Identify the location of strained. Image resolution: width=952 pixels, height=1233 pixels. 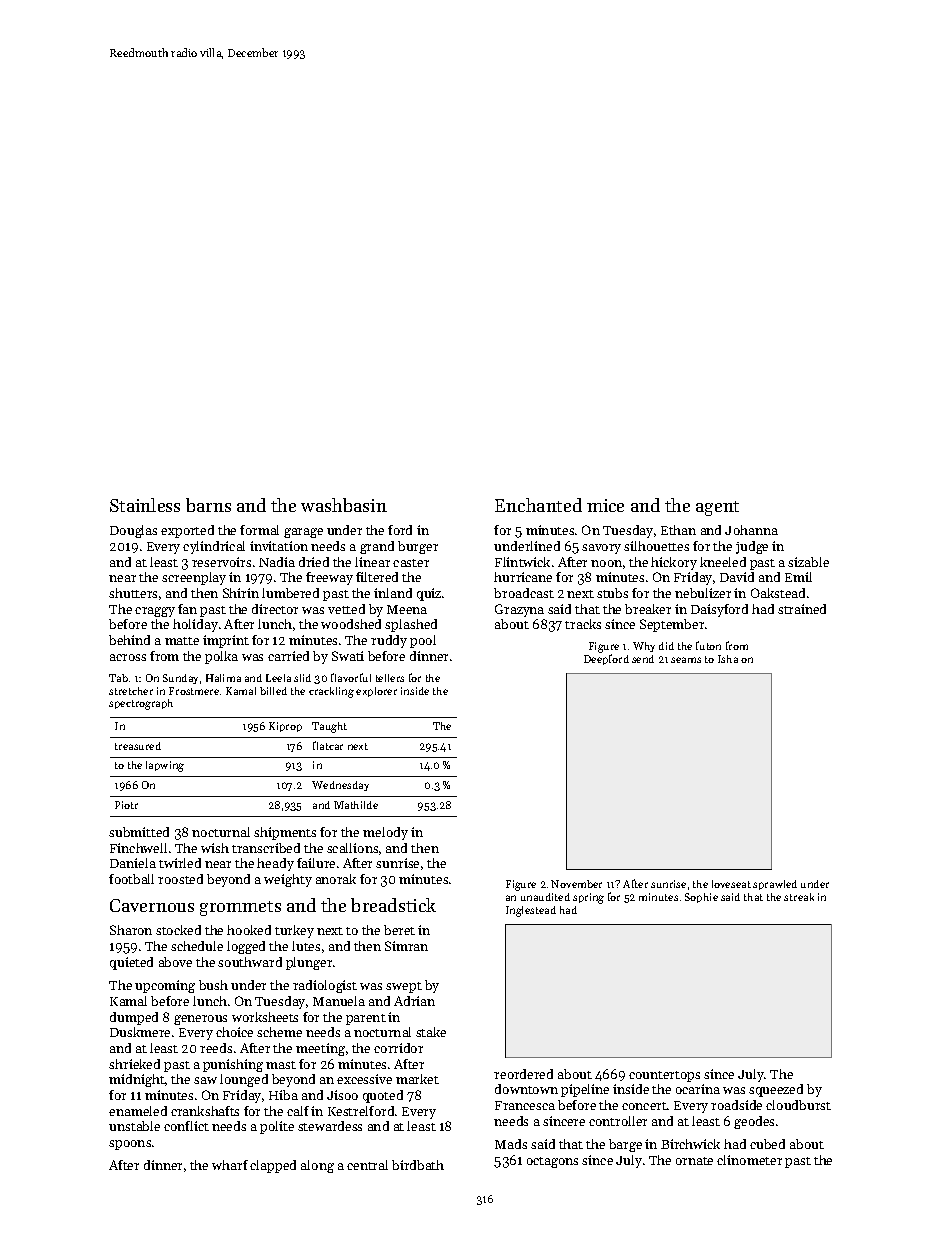
(802, 609).
